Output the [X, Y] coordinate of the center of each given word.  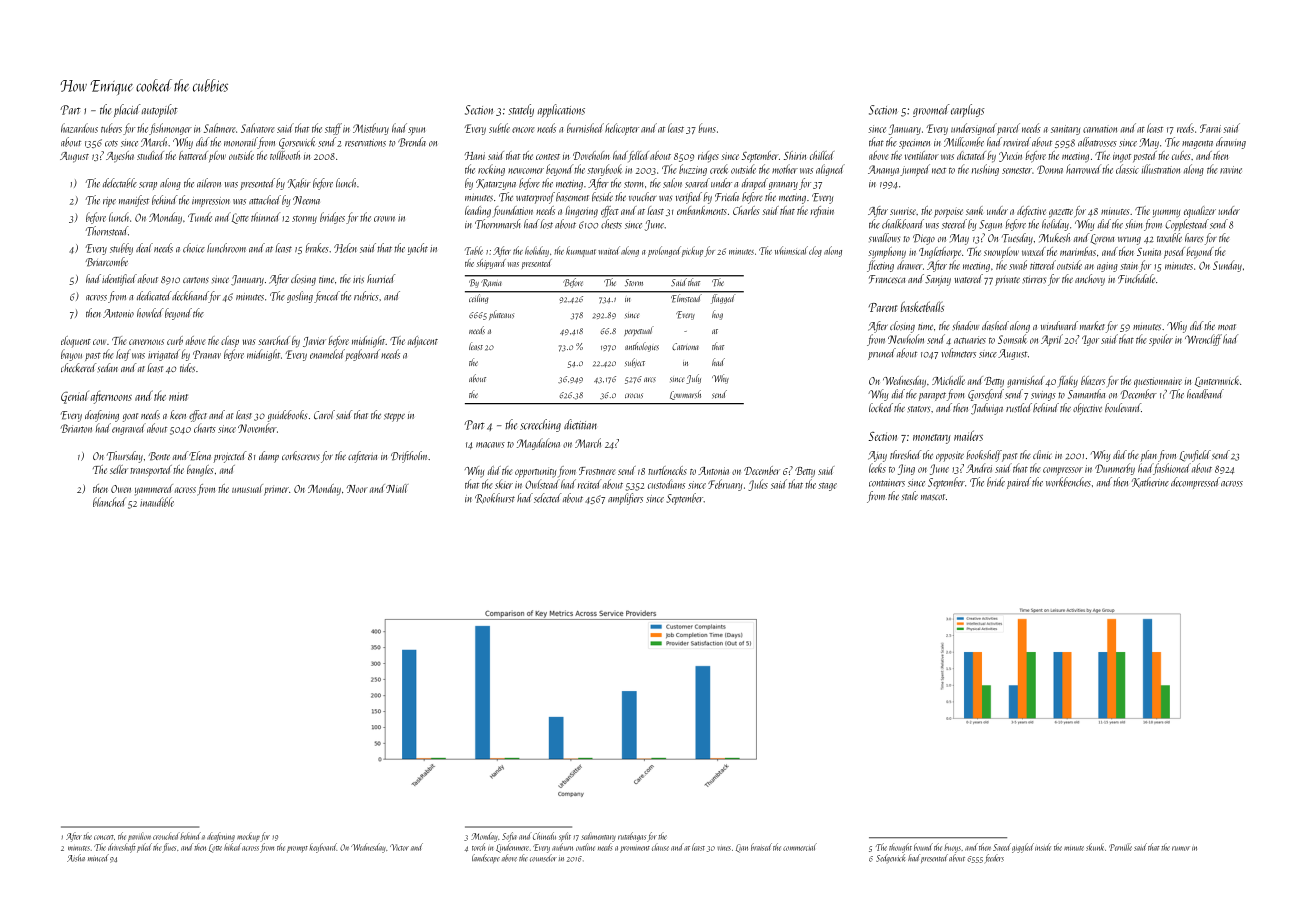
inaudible [157, 502]
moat [1227, 327]
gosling [300, 297]
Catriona [685, 347]
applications [561, 110]
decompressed [1195, 483]
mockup [248, 837]
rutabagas [632, 837]
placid [127, 110]
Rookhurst [495, 498]
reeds [1185, 128]
